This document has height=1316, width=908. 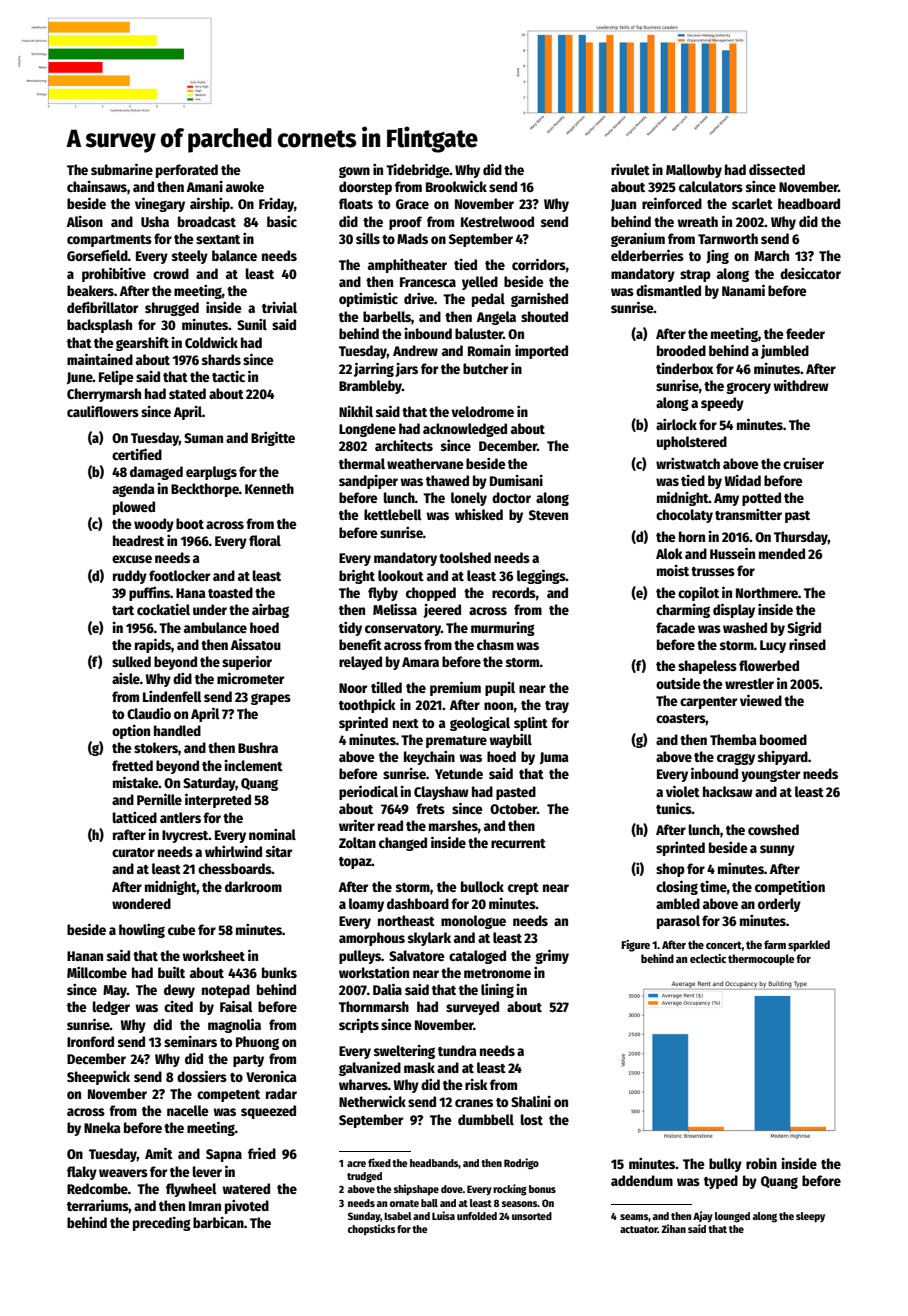 I want to click on marshes, so click(x=453, y=825).
